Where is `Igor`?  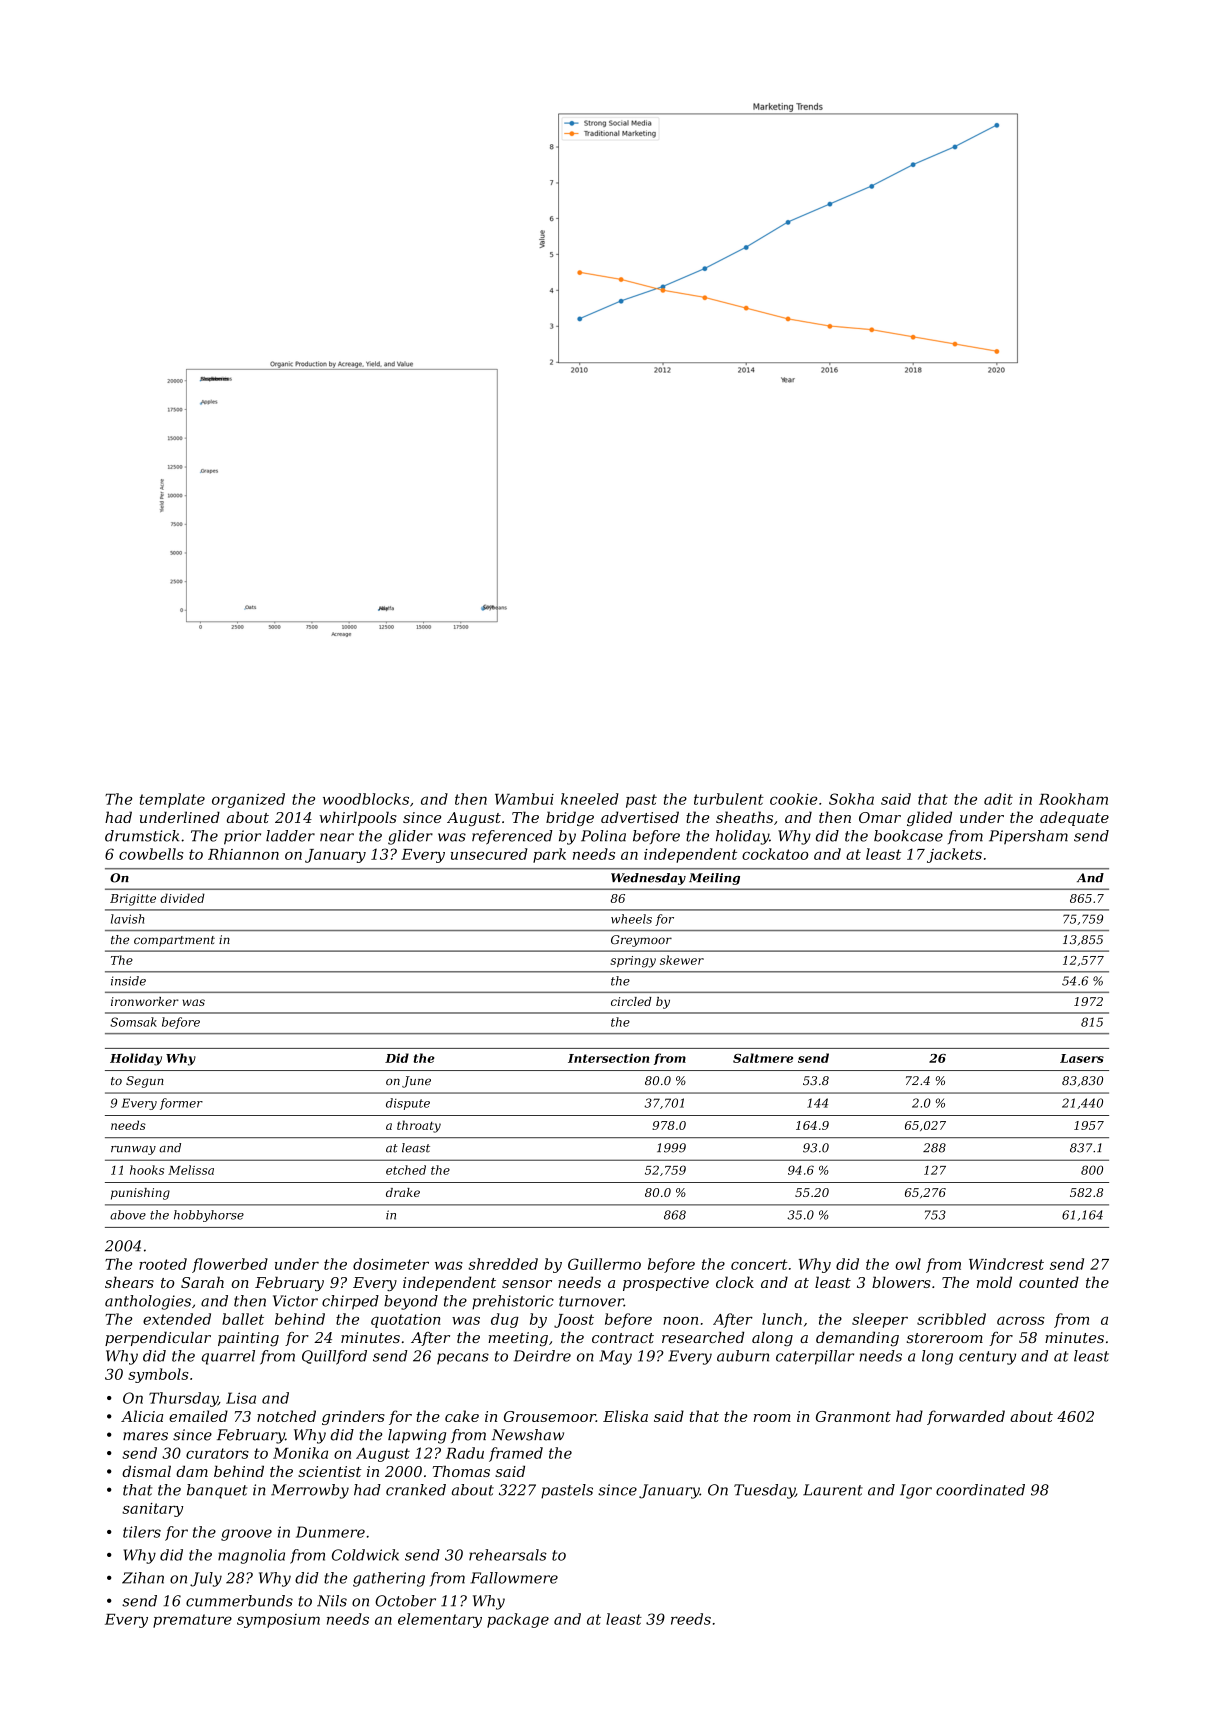 Igor is located at coordinates (916, 1491).
